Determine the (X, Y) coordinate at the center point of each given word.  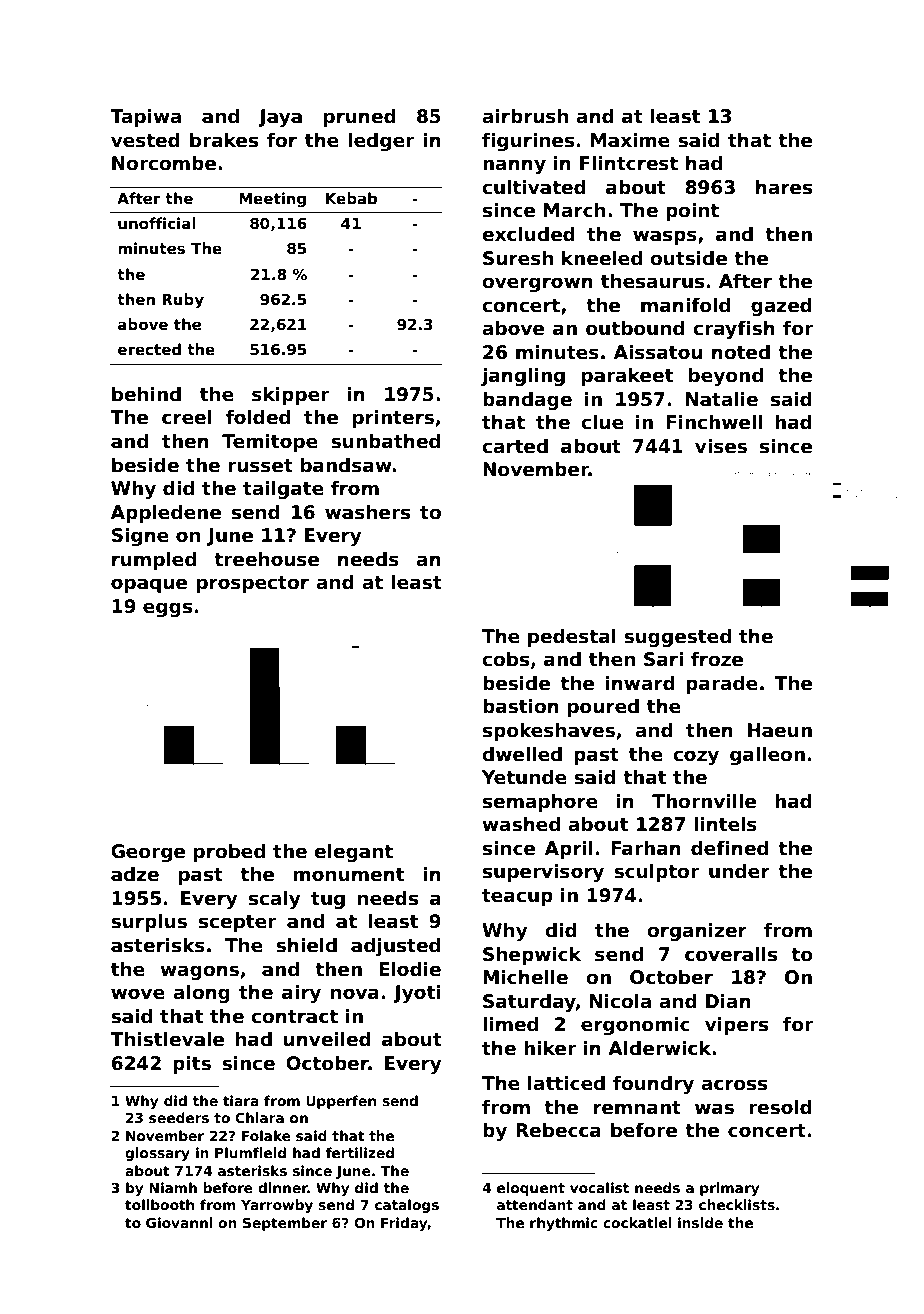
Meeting (272, 200)
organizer (697, 932)
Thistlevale (167, 1039)
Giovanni (179, 1222)
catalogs (407, 1206)
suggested (677, 638)
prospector (253, 584)
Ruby (183, 301)
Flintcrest (629, 163)
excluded (528, 234)
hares (784, 187)
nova (355, 994)
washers (367, 512)
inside (700, 1222)
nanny (514, 166)
